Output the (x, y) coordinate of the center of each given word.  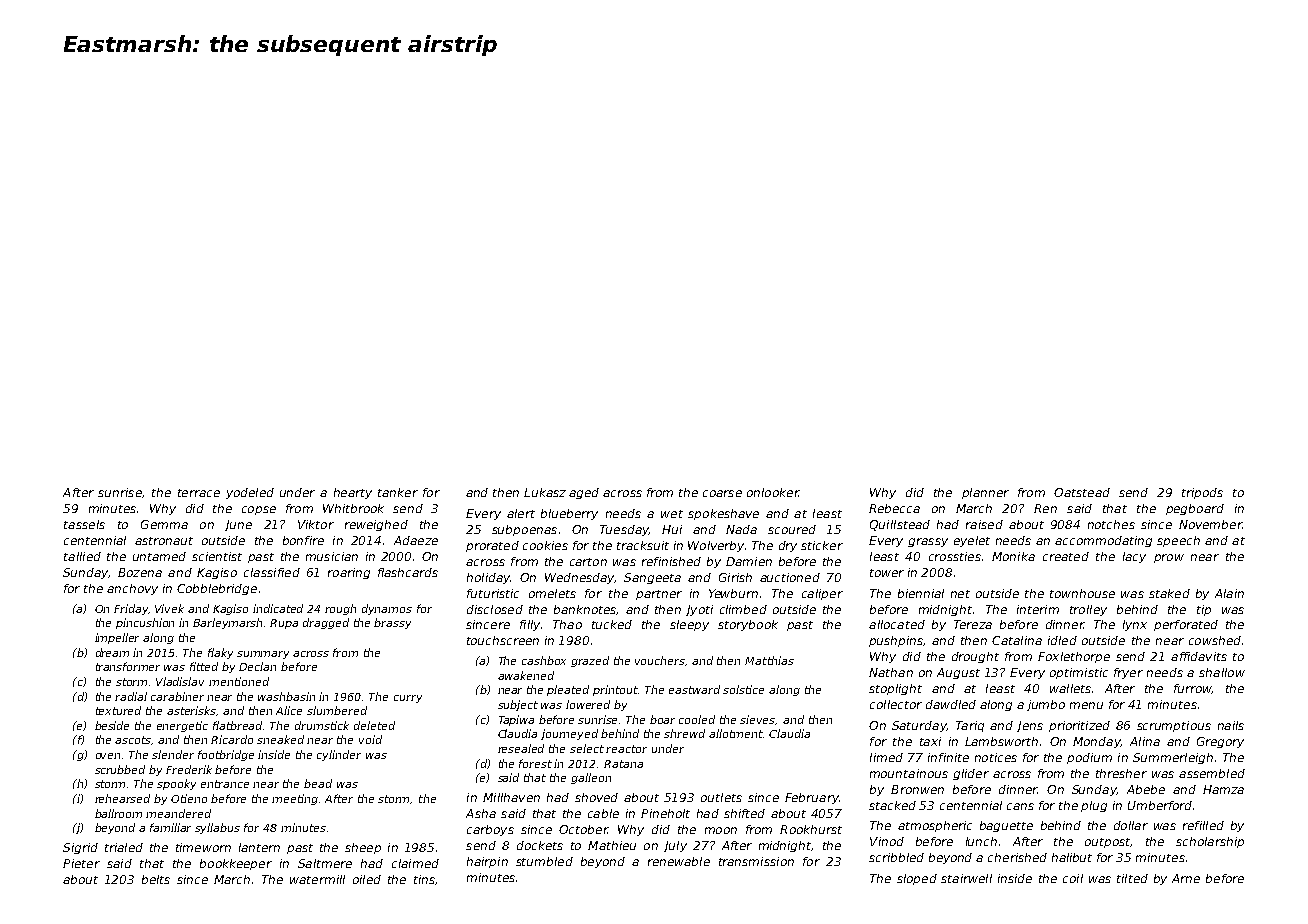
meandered (178, 813)
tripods (1202, 493)
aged (584, 493)
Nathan (891, 672)
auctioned (790, 577)
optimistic (1079, 673)
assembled (1212, 773)
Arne (1186, 878)
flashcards (408, 572)
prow (1169, 558)
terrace (199, 493)
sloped (917, 879)
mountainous (909, 773)
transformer (128, 666)
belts (156, 879)
